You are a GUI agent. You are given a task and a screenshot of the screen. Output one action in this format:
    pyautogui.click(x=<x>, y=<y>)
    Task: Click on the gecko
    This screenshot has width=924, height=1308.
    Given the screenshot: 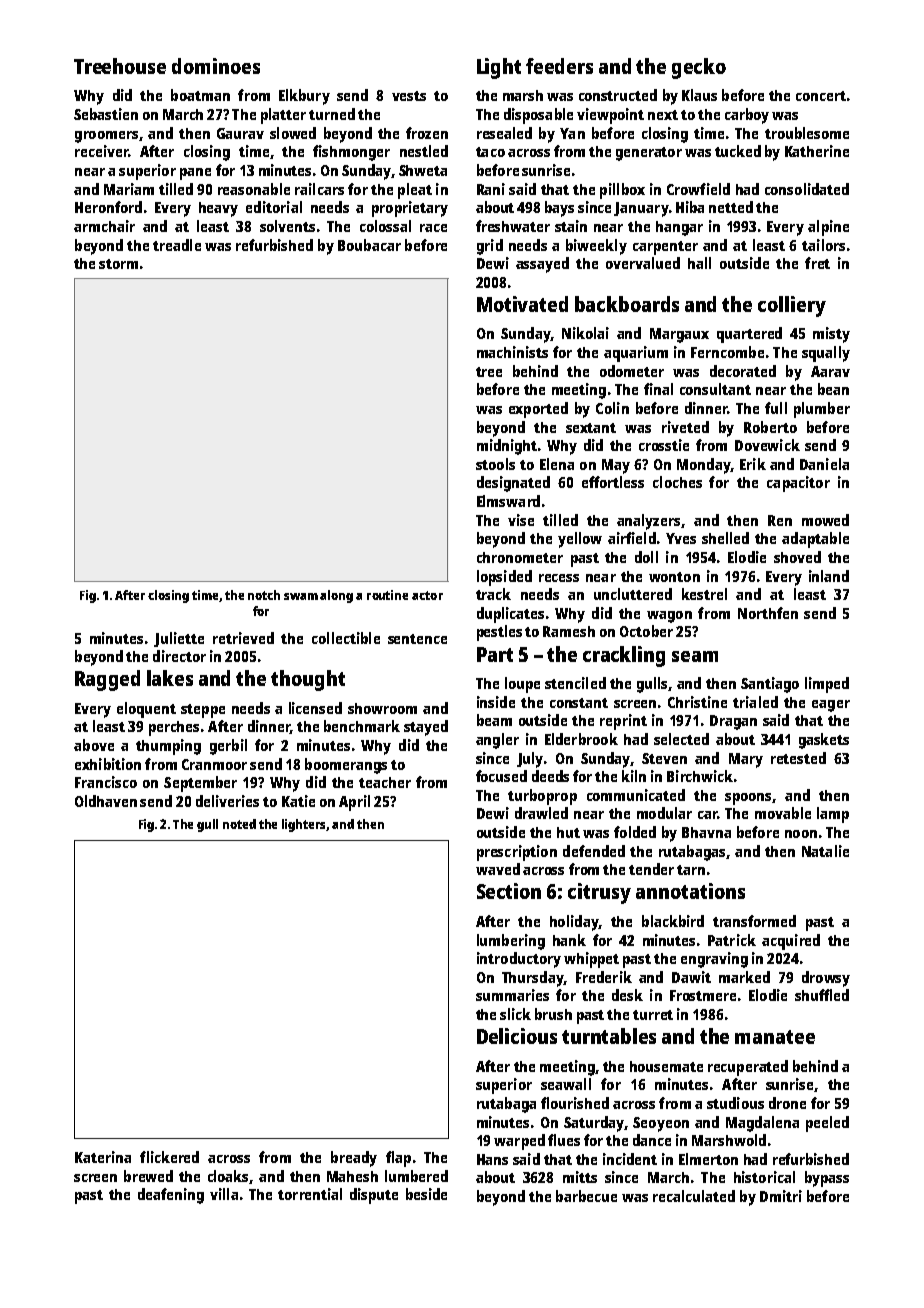 What is the action you would take?
    pyautogui.click(x=699, y=68)
